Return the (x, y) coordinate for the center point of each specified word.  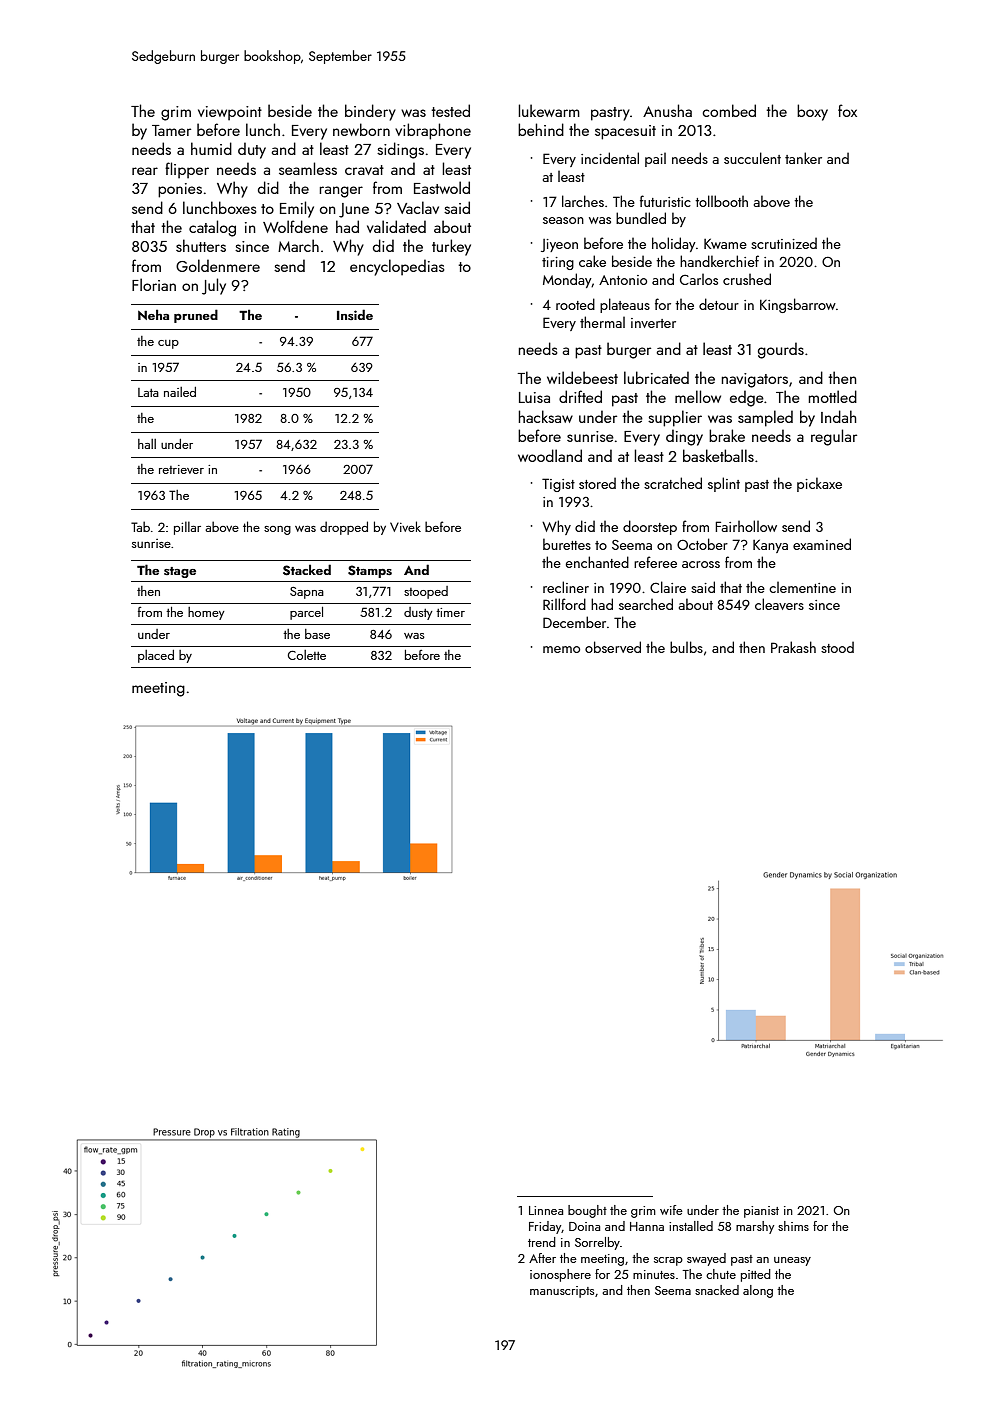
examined (822, 544)
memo (561, 649)
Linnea (546, 1210)
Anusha (667, 110)
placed (156, 656)
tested (450, 110)
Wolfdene (295, 226)
